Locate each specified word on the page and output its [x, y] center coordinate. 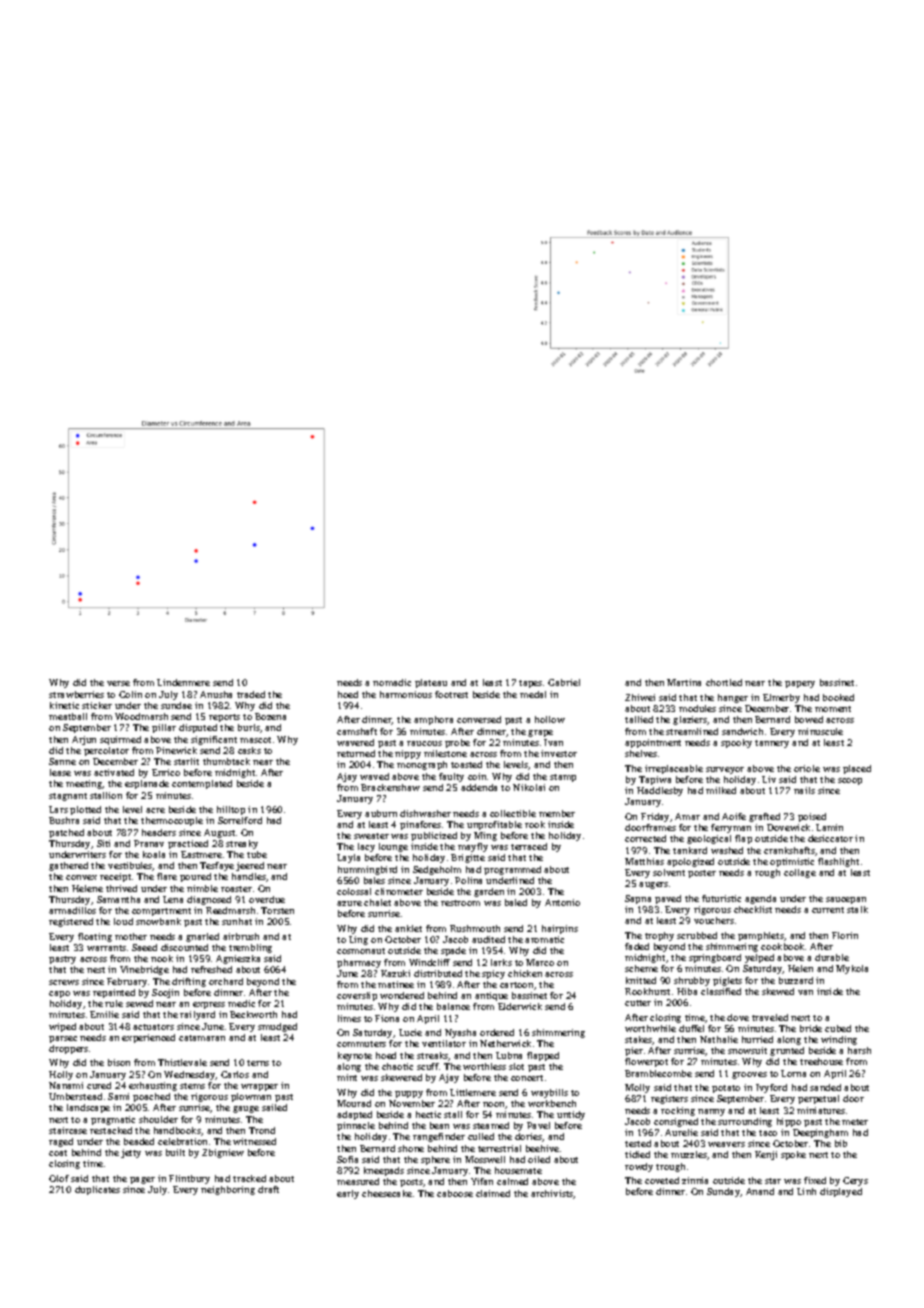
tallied [639, 719]
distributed [438, 973]
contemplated [202, 784]
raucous [424, 743]
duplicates [97, 1190]
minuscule [820, 731]
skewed [778, 991]
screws [64, 982]
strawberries [76, 694]
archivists [552, 1194]
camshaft [357, 731]
